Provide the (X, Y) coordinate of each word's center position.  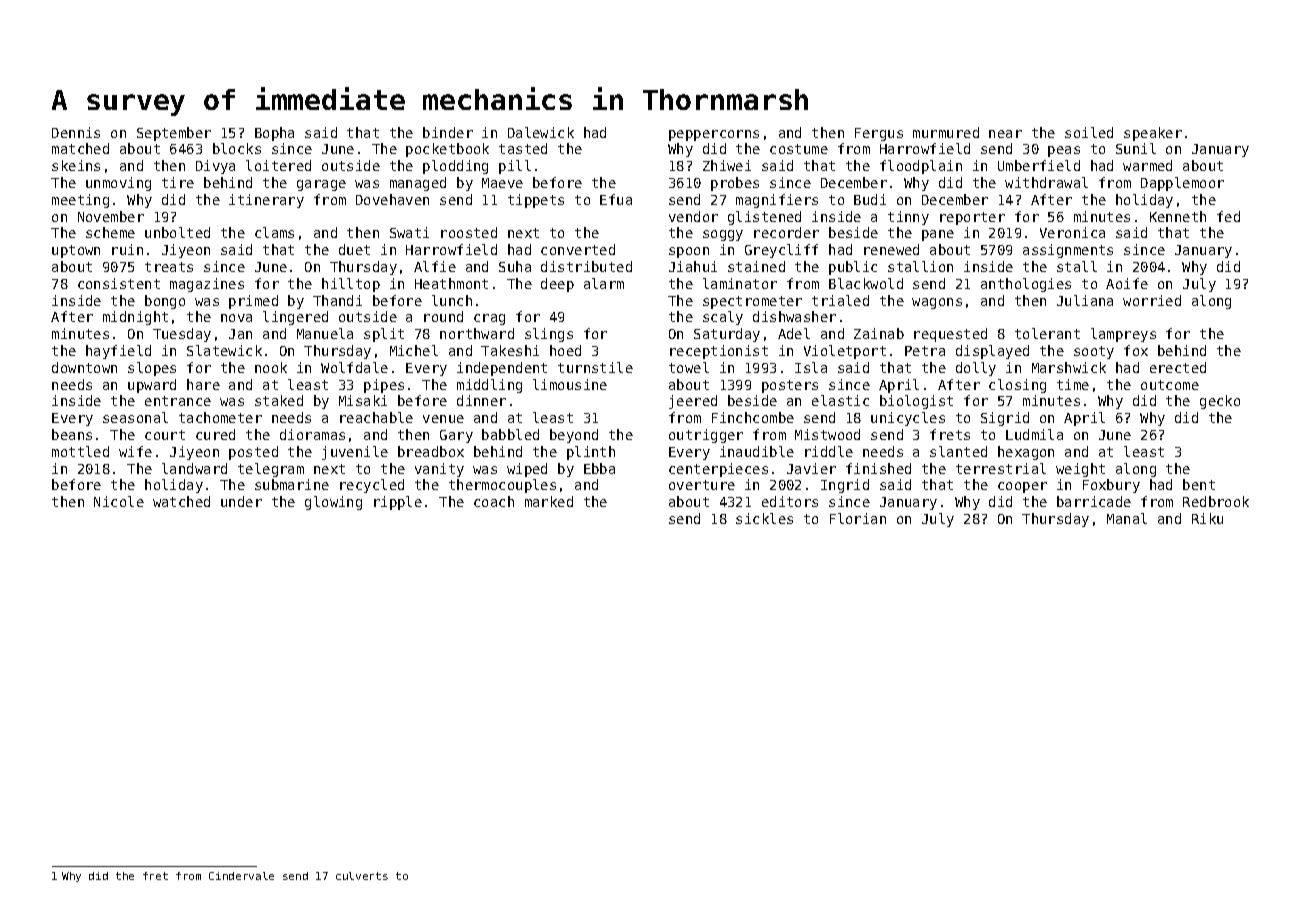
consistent (119, 283)
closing (1017, 386)
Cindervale (241, 876)
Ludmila (1034, 434)
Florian (858, 518)
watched (181, 501)
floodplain (921, 167)
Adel (794, 333)
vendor (693, 216)
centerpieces (718, 470)
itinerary (266, 201)
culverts (362, 876)
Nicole (119, 501)
